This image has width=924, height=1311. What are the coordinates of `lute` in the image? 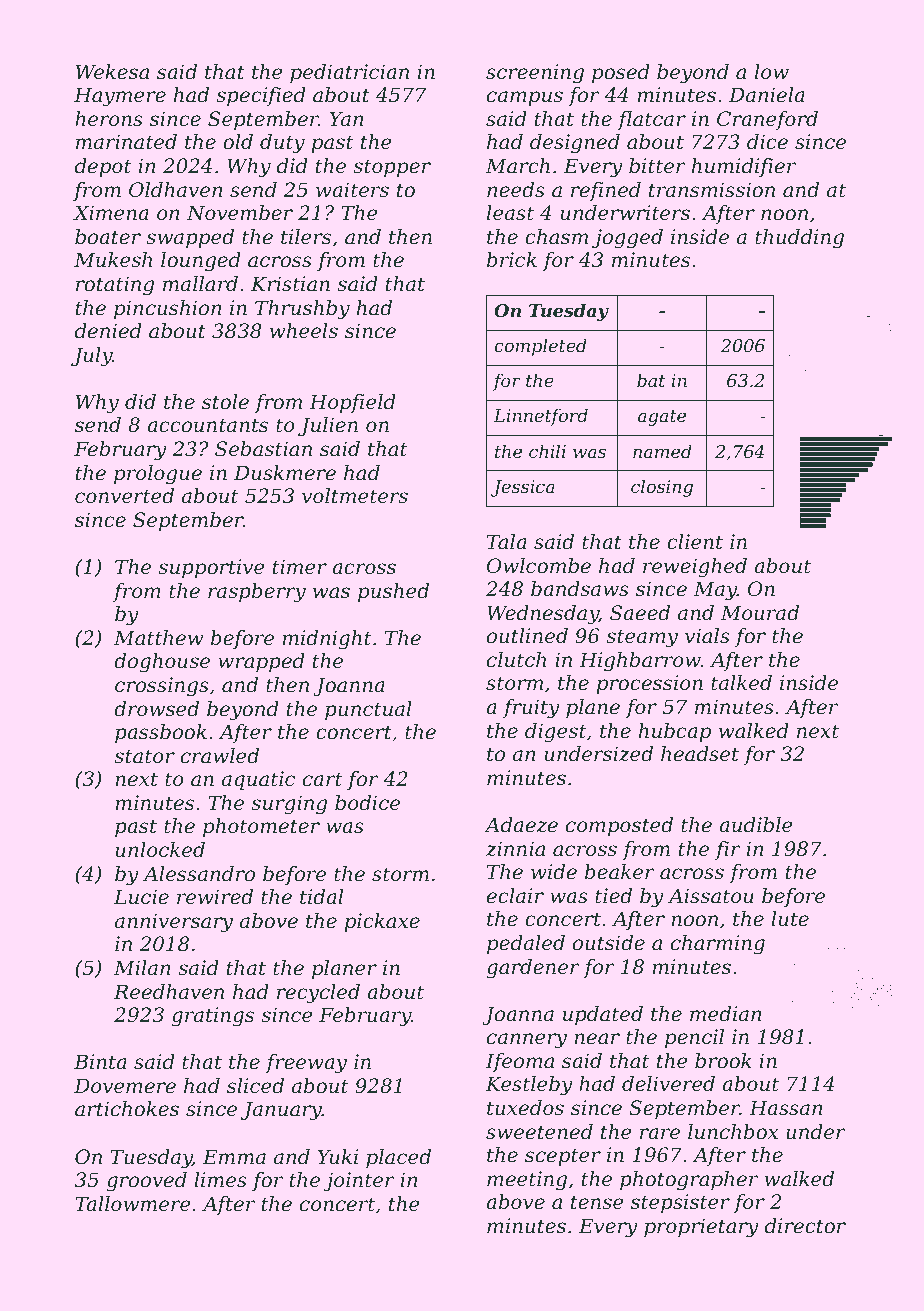 It's located at (790, 919).
